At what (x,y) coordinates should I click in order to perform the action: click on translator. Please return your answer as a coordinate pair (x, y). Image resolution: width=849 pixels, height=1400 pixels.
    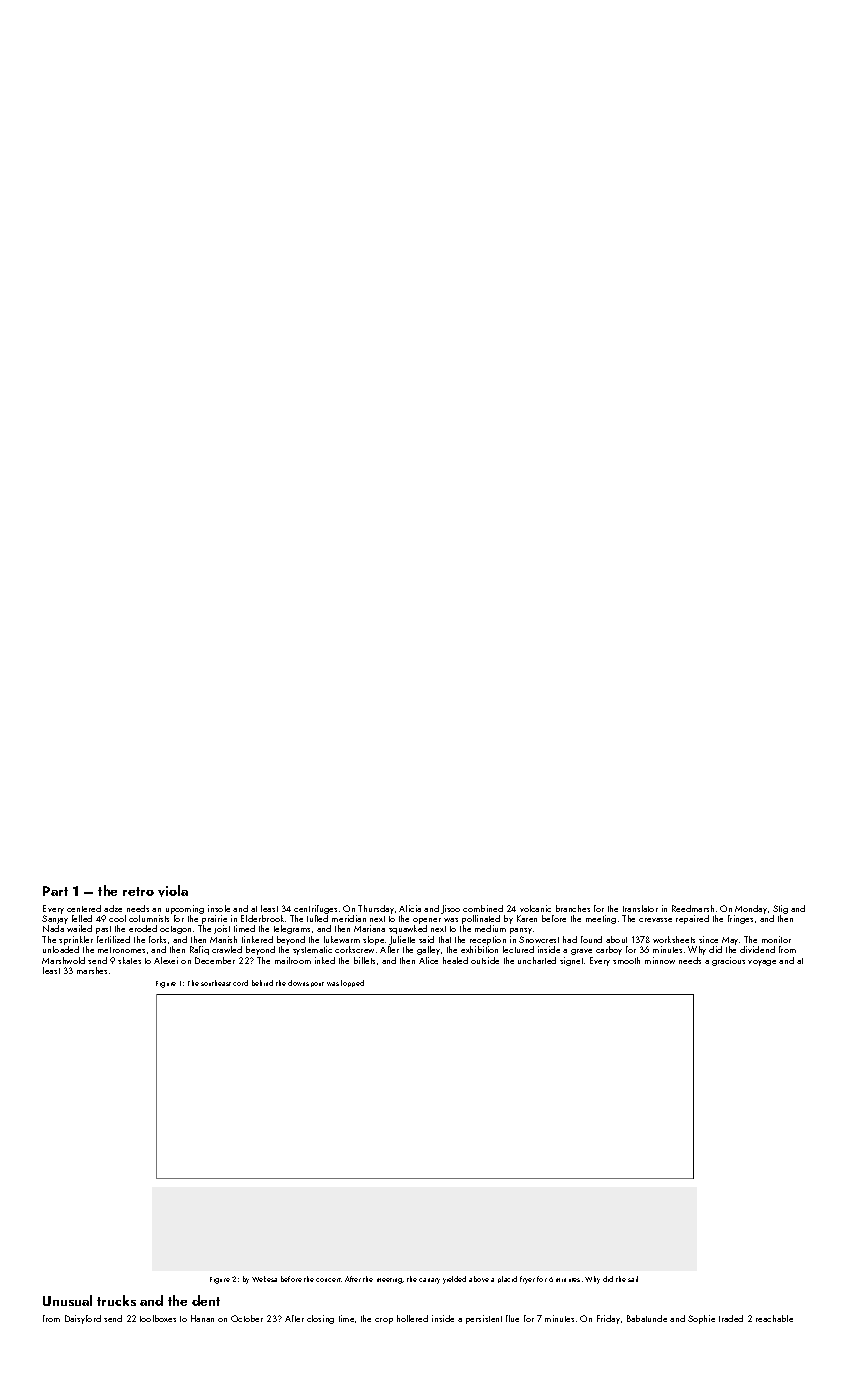
    Looking at the image, I should click on (640, 908).
